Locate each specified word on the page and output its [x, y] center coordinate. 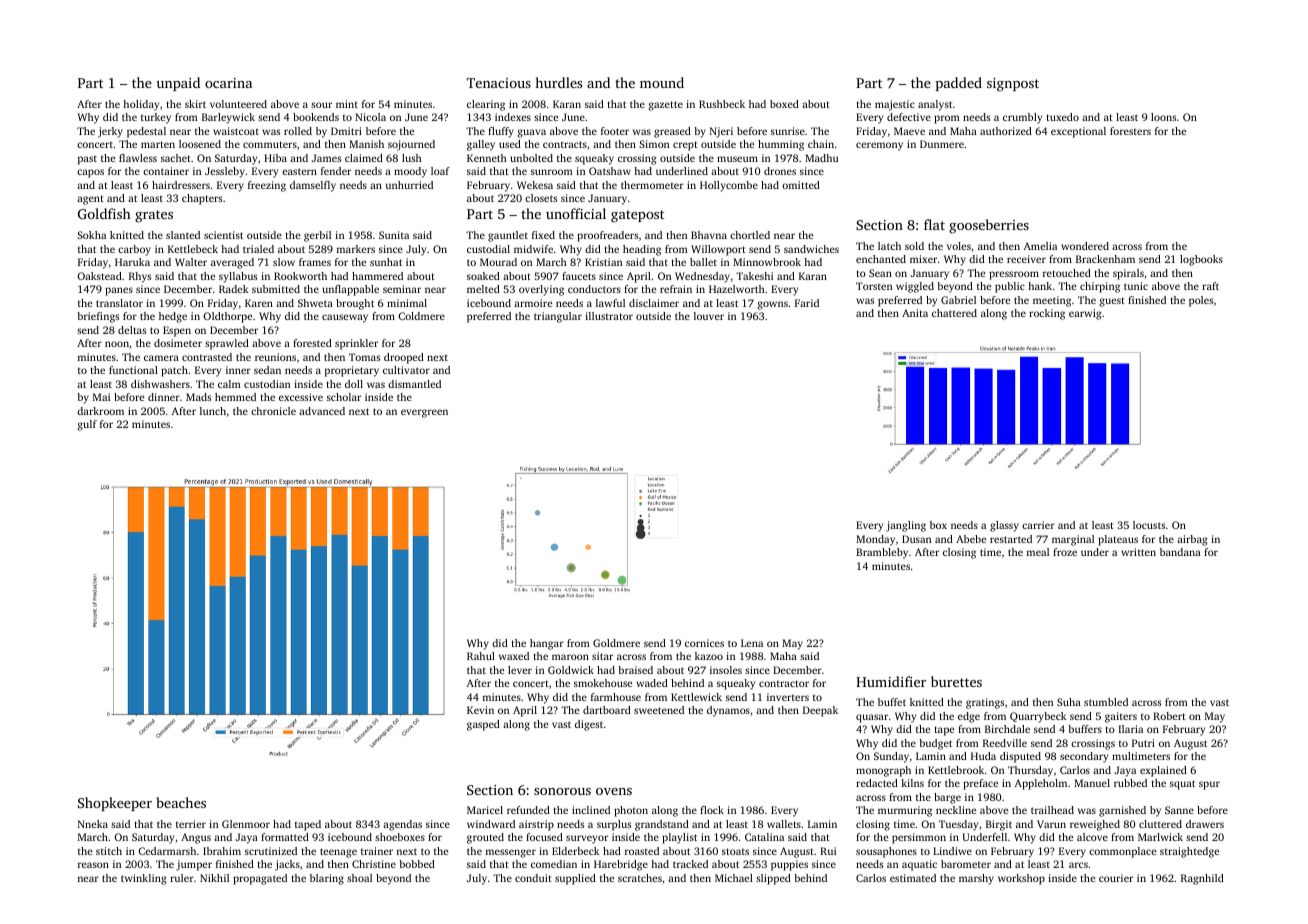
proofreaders [607, 236]
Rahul [481, 656]
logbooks [1201, 260]
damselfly [313, 186]
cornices [704, 643]
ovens [614, 791]
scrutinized [271, 851]
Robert [1169, 716]
